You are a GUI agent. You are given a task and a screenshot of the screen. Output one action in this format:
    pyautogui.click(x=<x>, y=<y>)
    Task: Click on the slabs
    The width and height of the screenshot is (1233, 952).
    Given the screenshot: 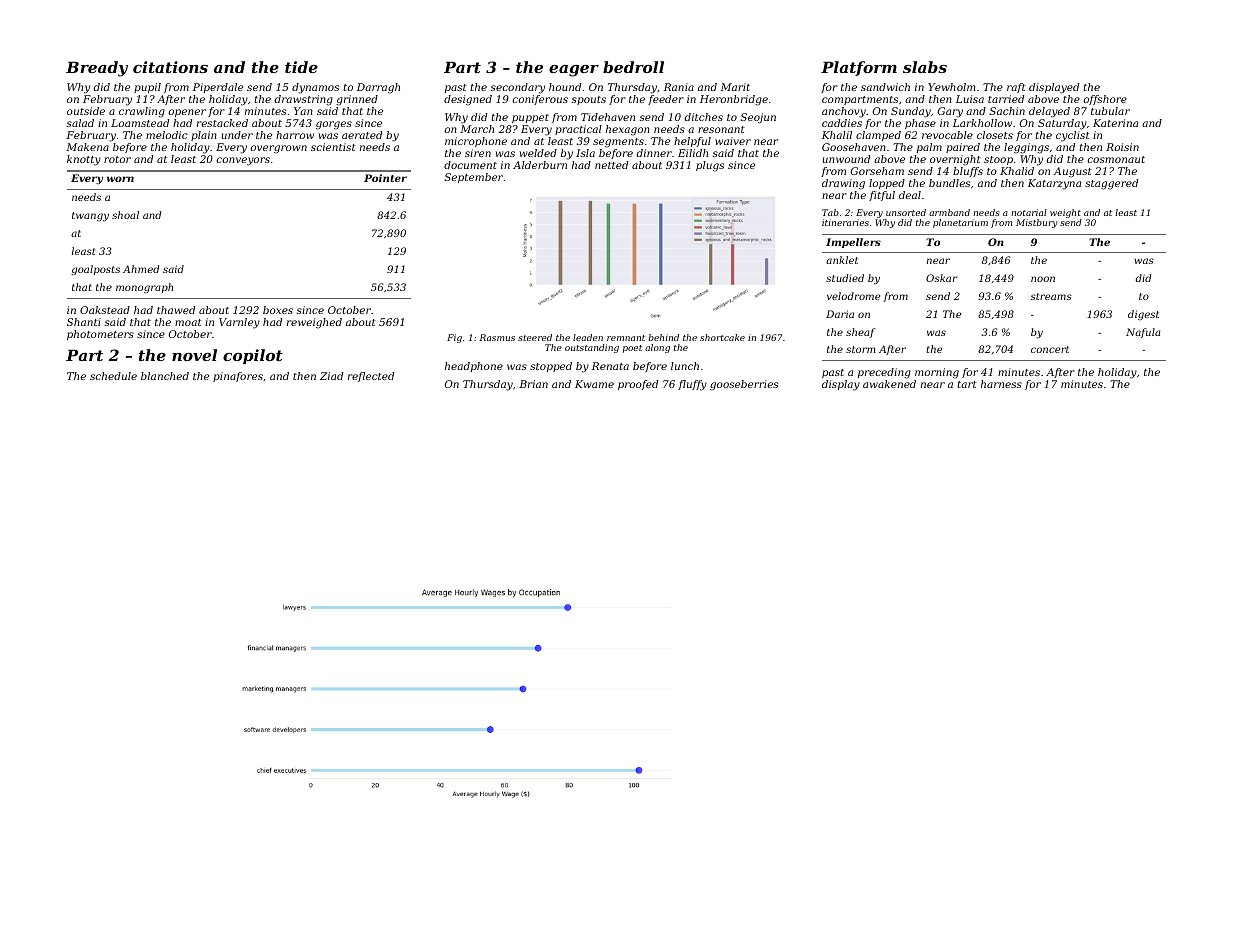 What is the action you would take?
    pyautogui.click(x=925, y=67)
